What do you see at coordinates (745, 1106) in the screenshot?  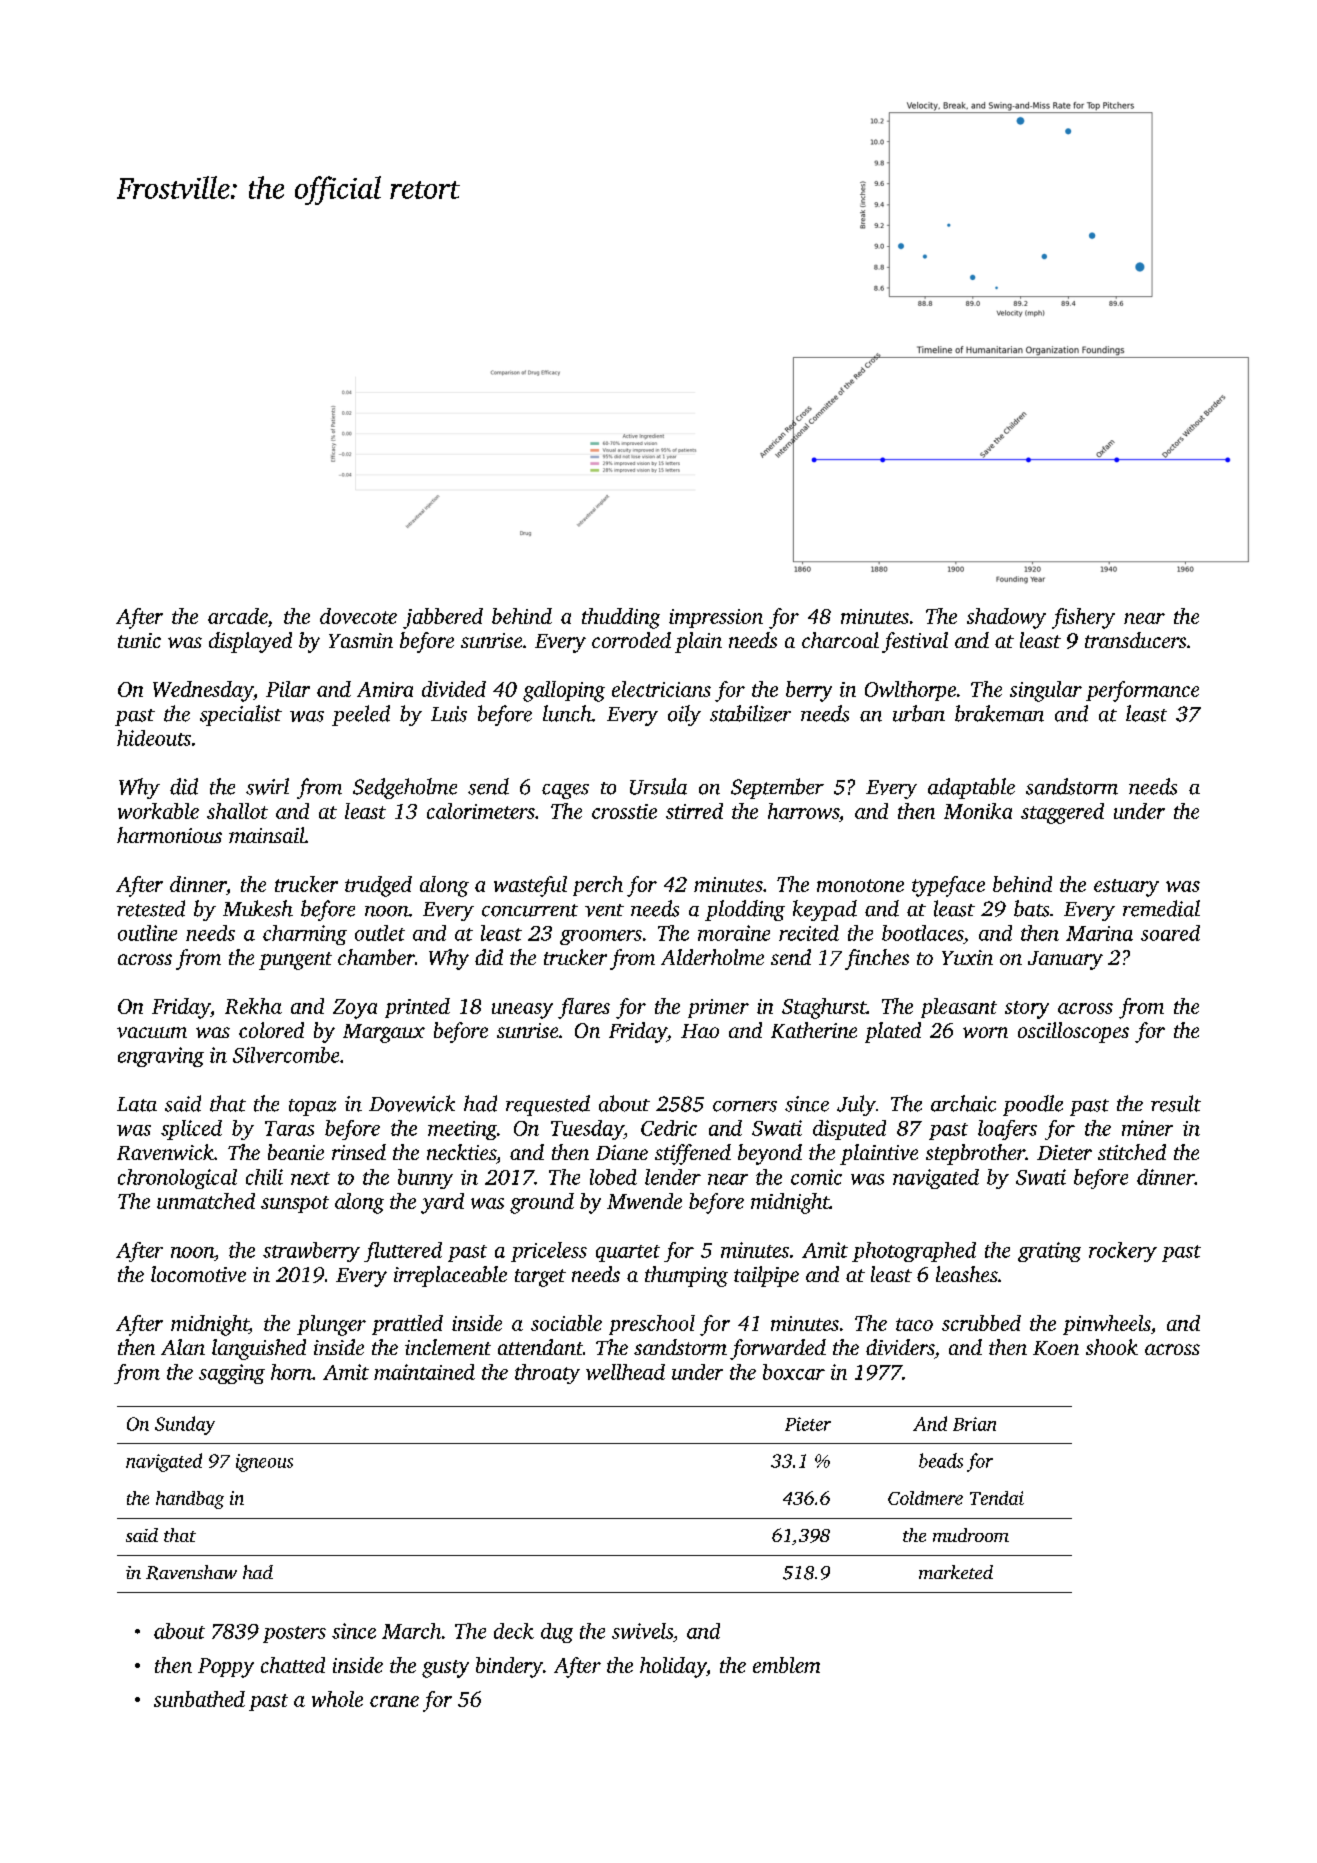 I see `corners` at bounding box center [745, 1106].
